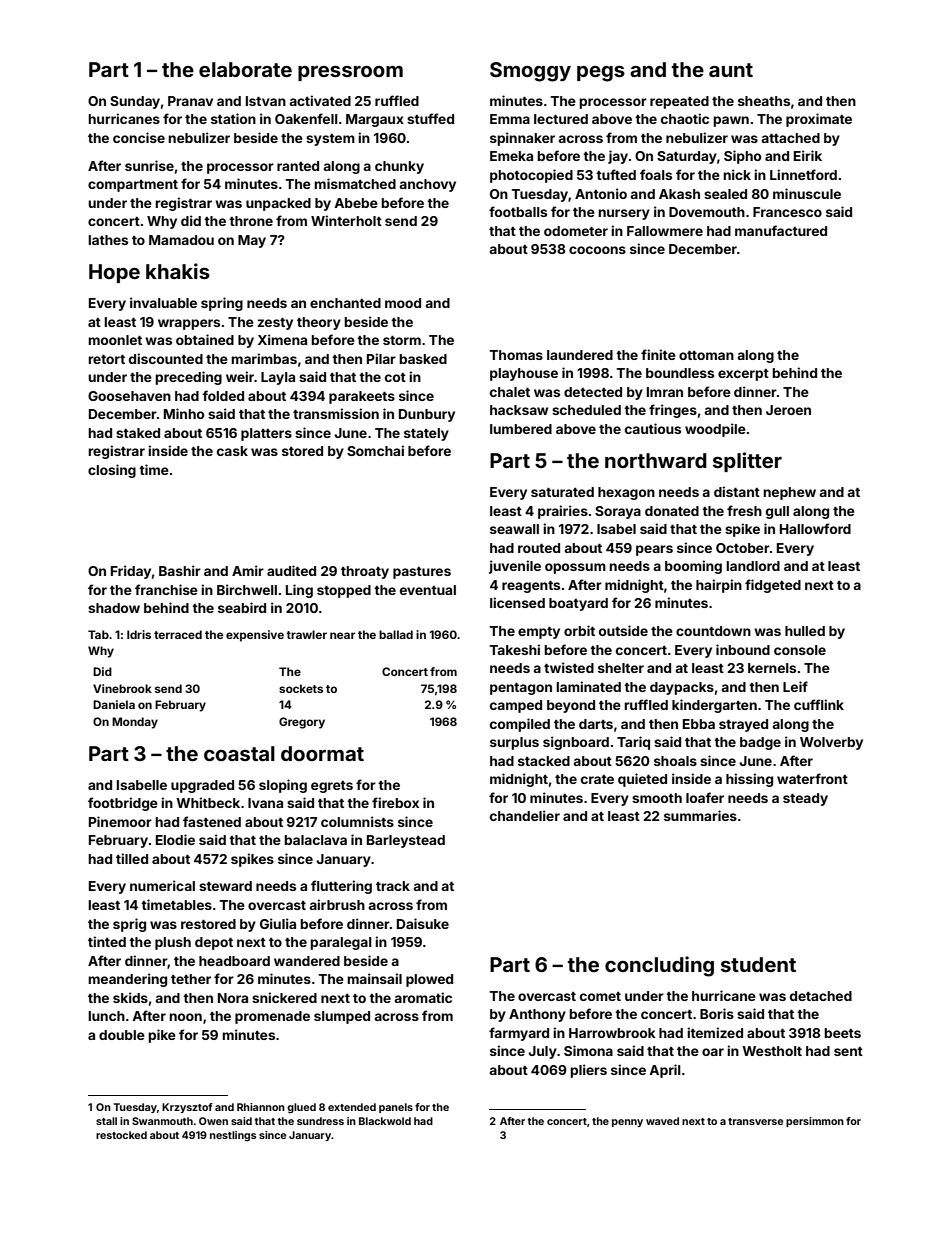 Image resolution: width=952 pixels, height=1233 pixels. I want to click on upgraded, so click(202, 786).
